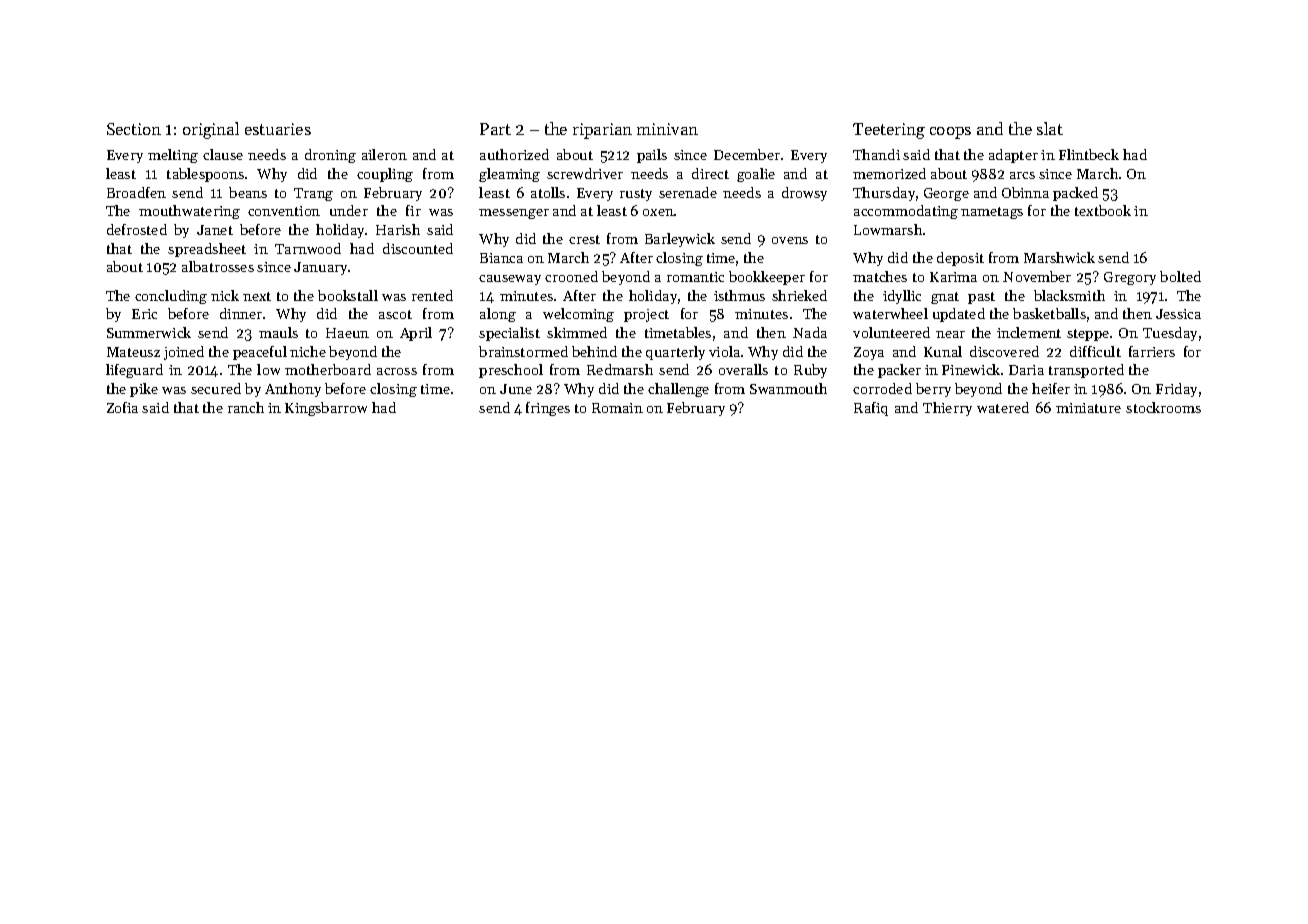 Image resolution: width=1308 pixels, height=924 pixels. What do you see at coordinates (215, 230) in the screenshot?
I see `Janet` at bounding box center [215, 230].
